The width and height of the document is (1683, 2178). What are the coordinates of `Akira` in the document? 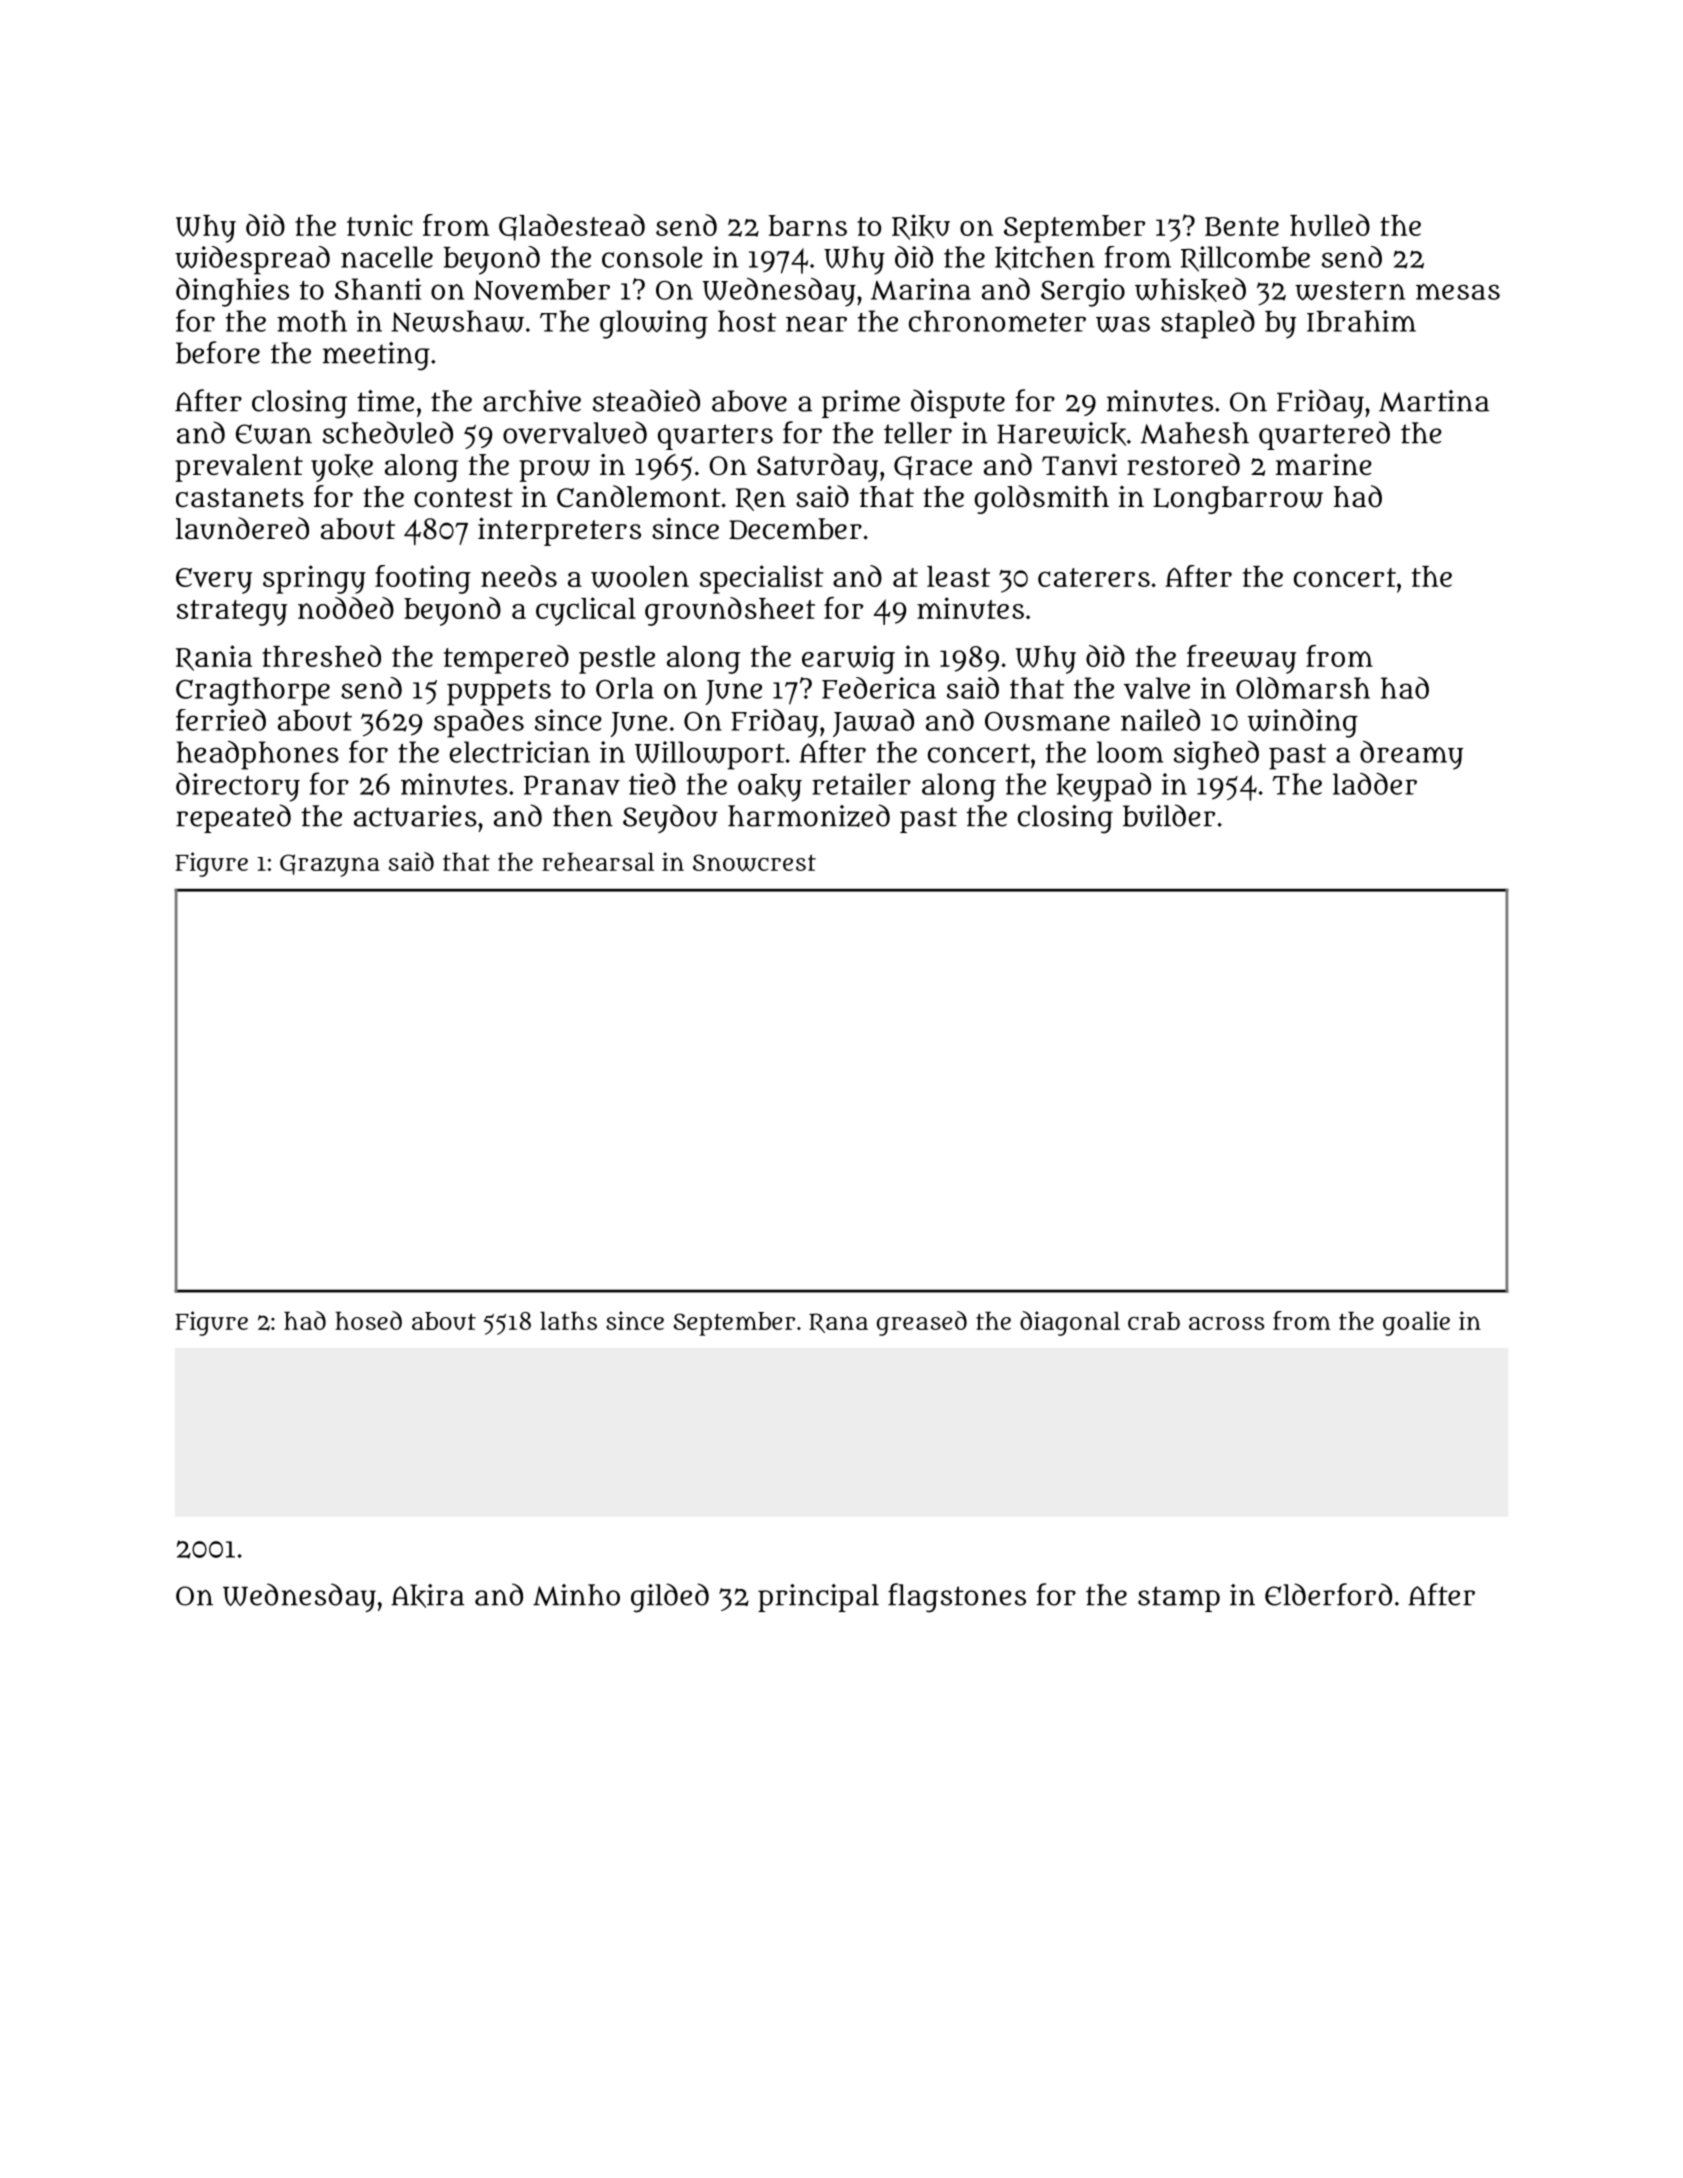 It's located at (427, 1596).
